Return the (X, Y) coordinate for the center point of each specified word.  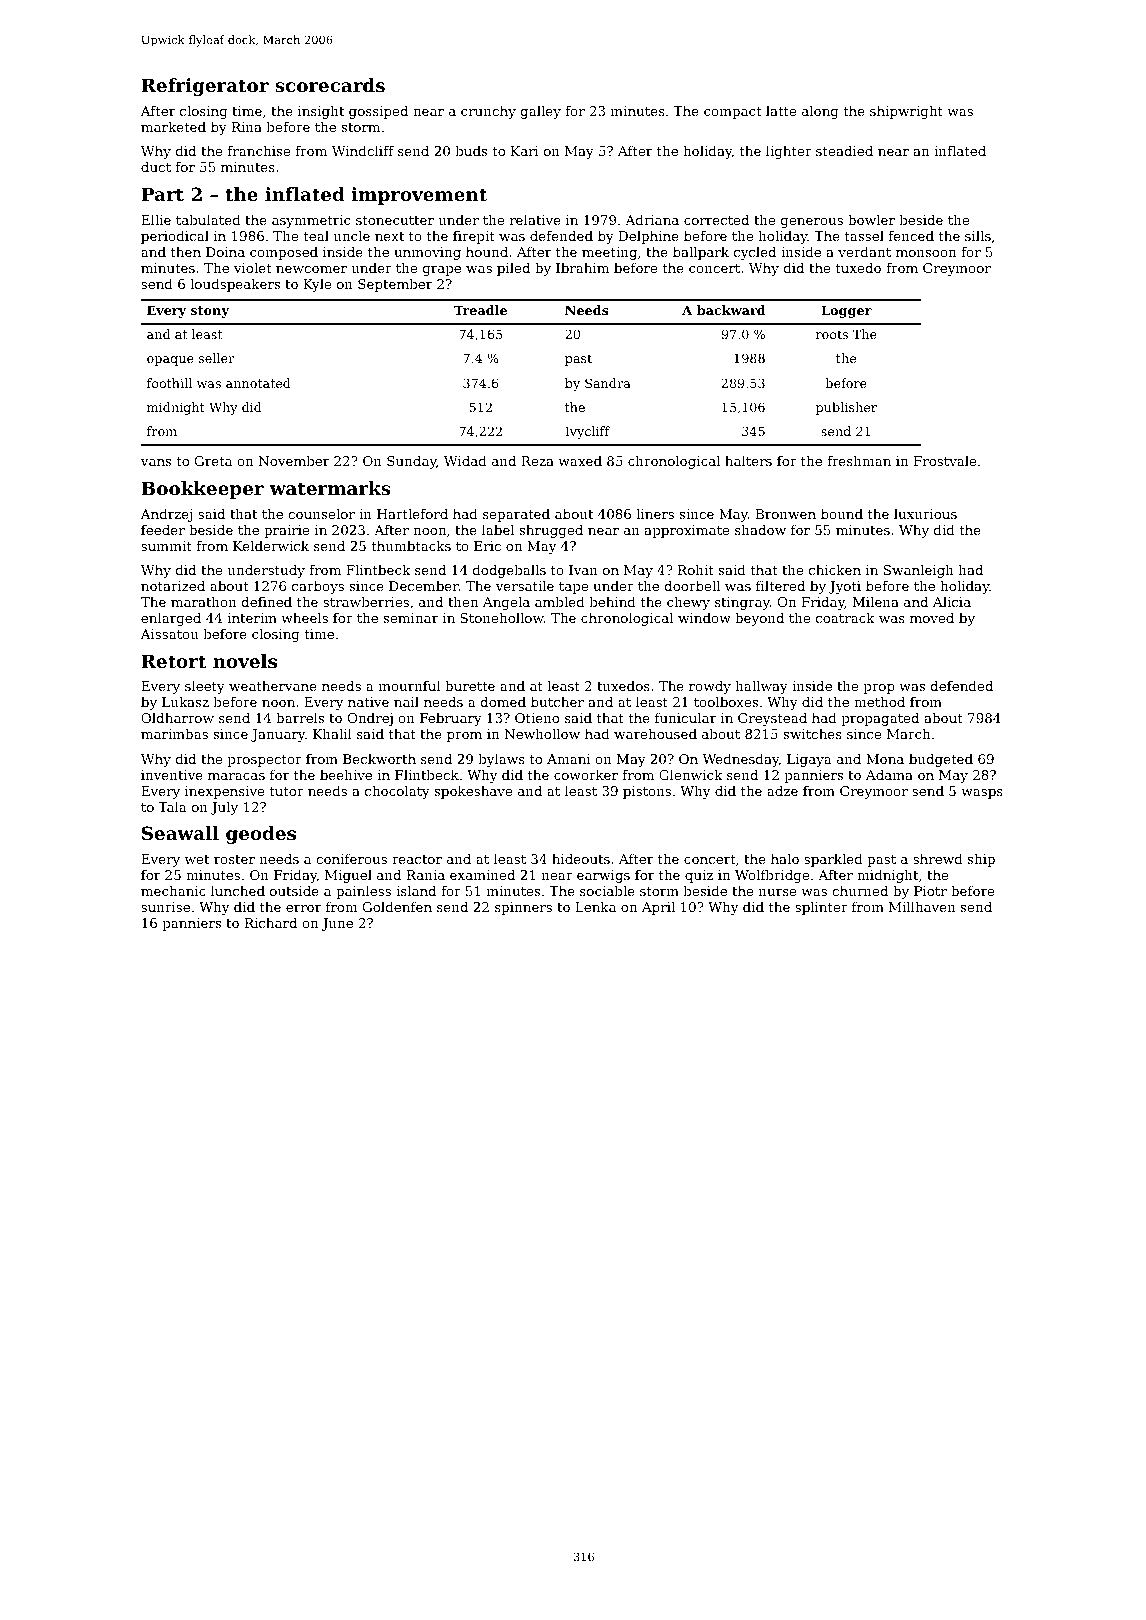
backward (731, 310)
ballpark (701, 253)
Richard (271, 923)
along (820, 112)
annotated (258, 383)
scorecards (330, 85)
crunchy (488, 112)
